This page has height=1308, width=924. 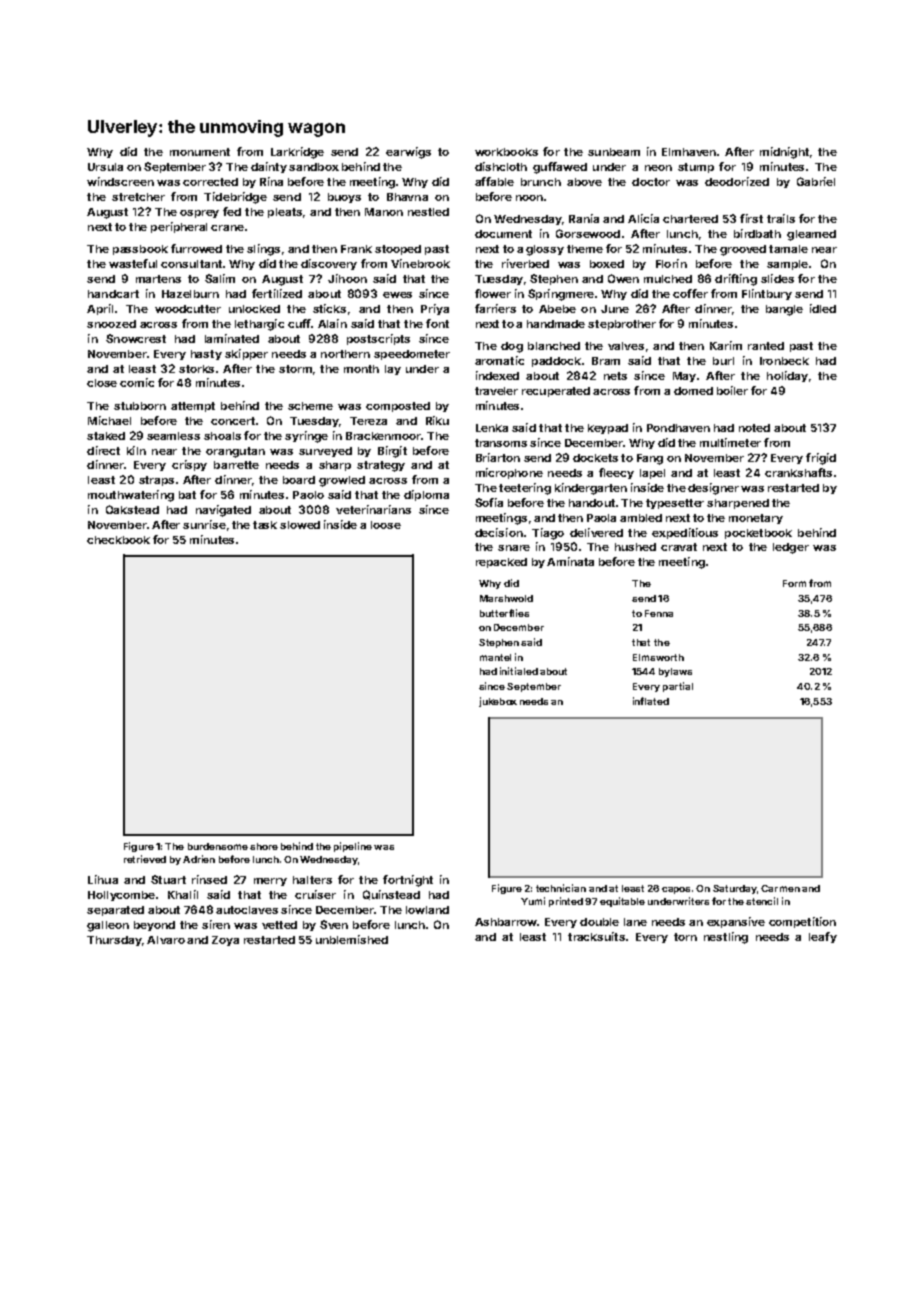 I want to click on Thursday, so click(x=114, y=941).
